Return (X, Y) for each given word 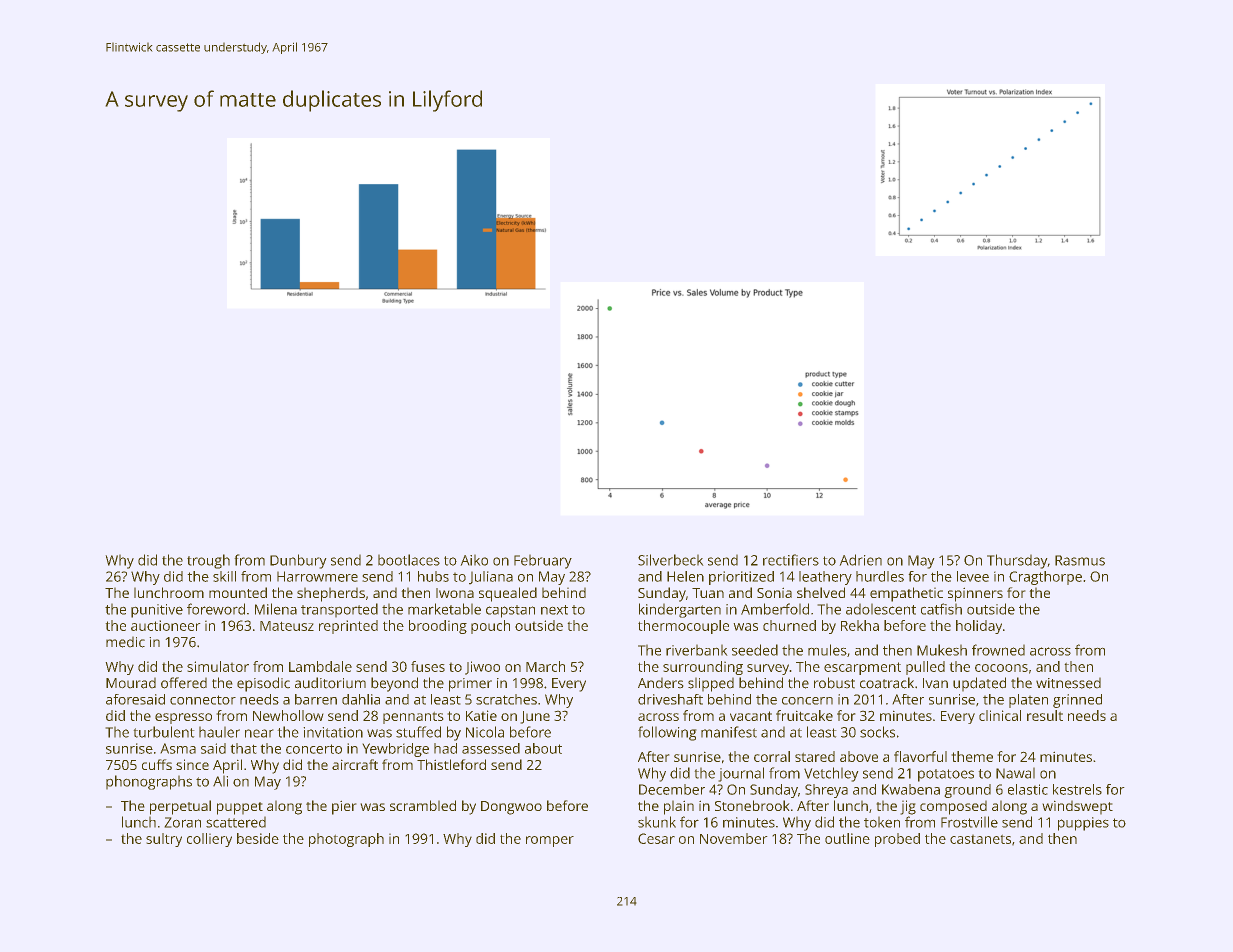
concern (807, 701)
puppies (1083, 824)
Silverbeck (671, 560)
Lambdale (320, 666)
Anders (661, 683)
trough (208, 561)
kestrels (1077, 789)
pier (344, 807)
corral (772, 756)
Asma (178, 748)
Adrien (860, 560)
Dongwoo (511, 808)
